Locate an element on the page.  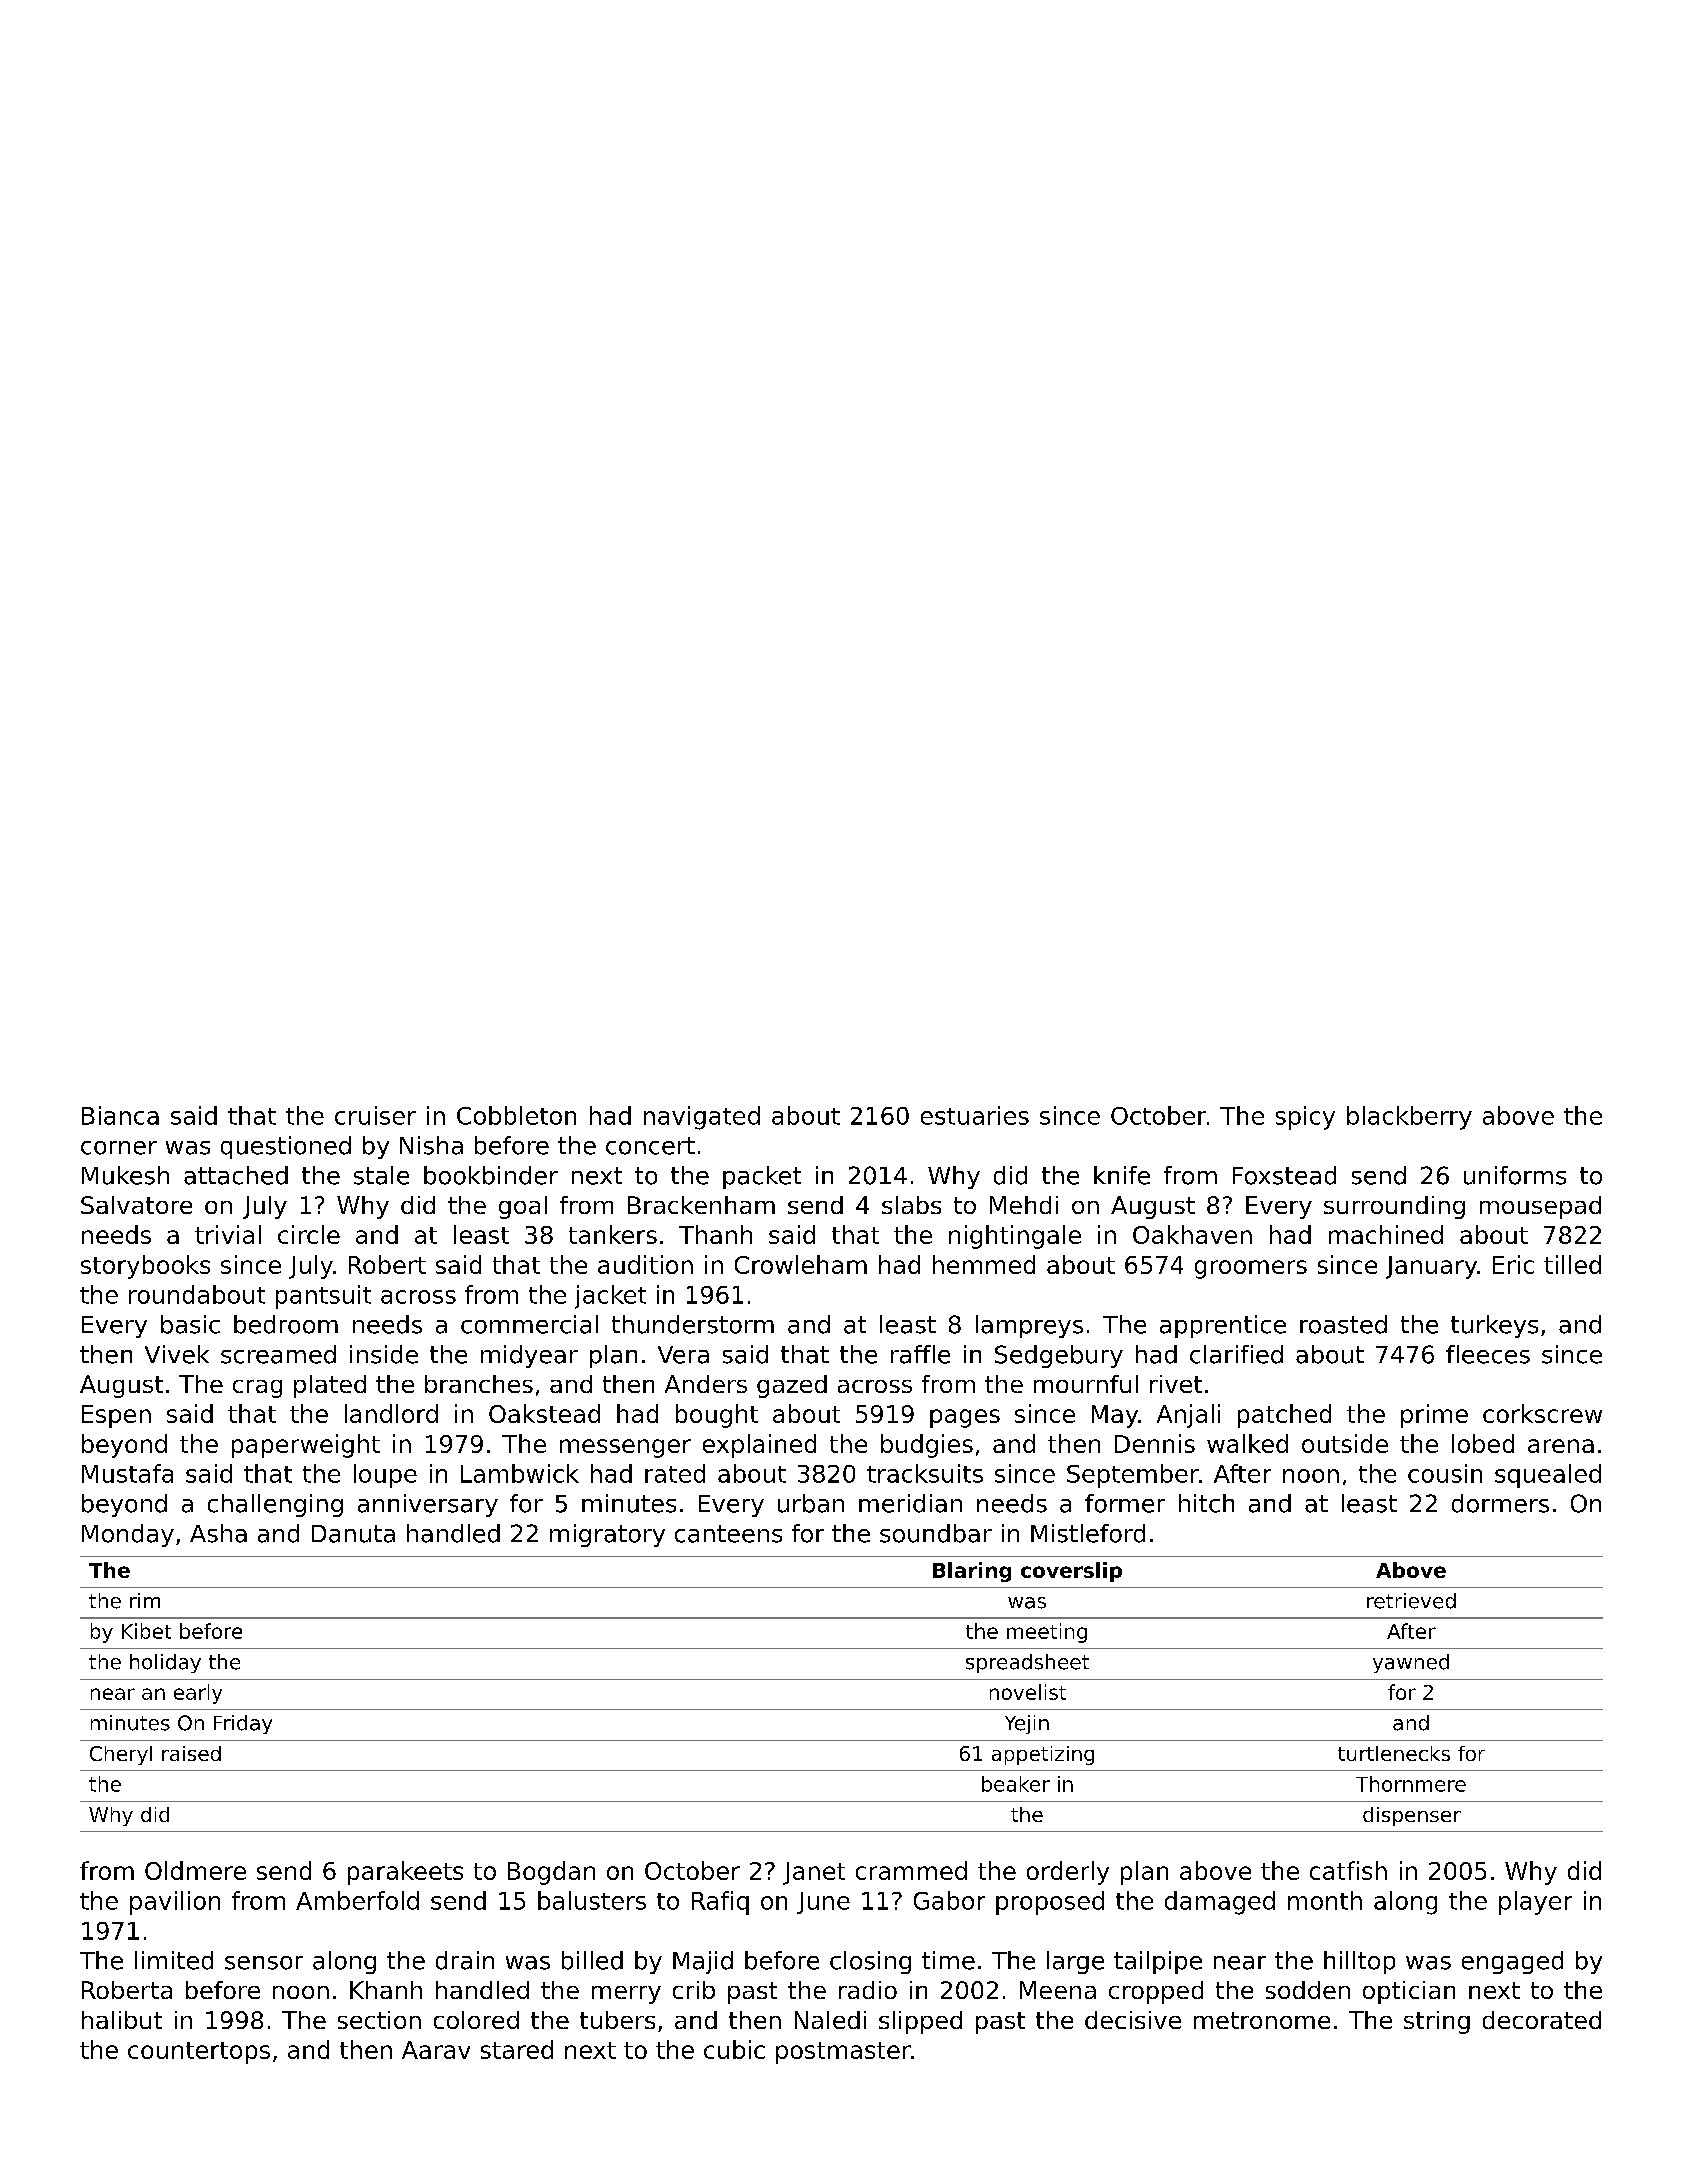
trivial is located at coordinates (228, 1234).
